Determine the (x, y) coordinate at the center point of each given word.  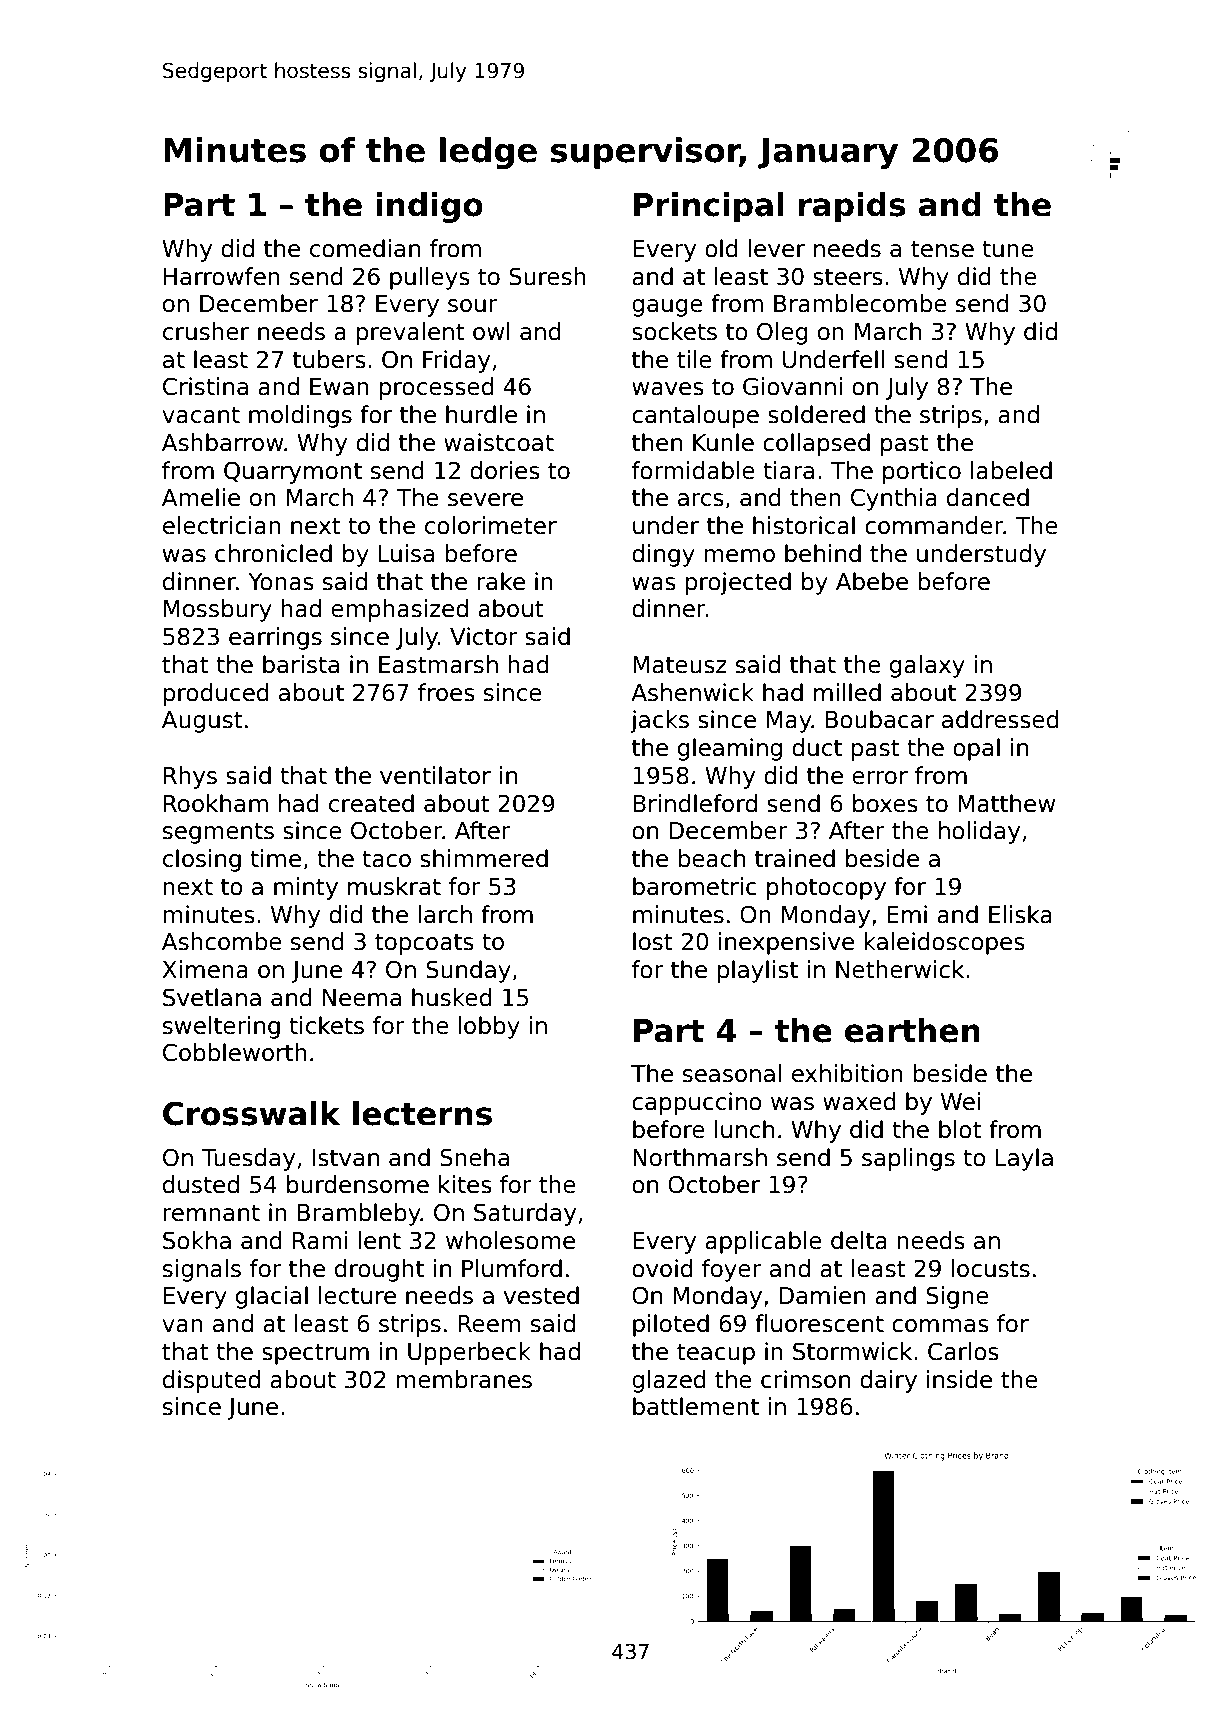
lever (776, 248)
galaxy (927, 666)
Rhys (190, 777)
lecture (357, 1295)
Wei (961, 1101)
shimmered (484, 858)
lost (653, 941)
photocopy (826, 888)
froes (446, 692)
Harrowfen (222, 276)
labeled (1011, 470)
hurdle (481, 414)
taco (386, 859)
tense (942, 249)
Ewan (339, 387)
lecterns (422, 1113)
